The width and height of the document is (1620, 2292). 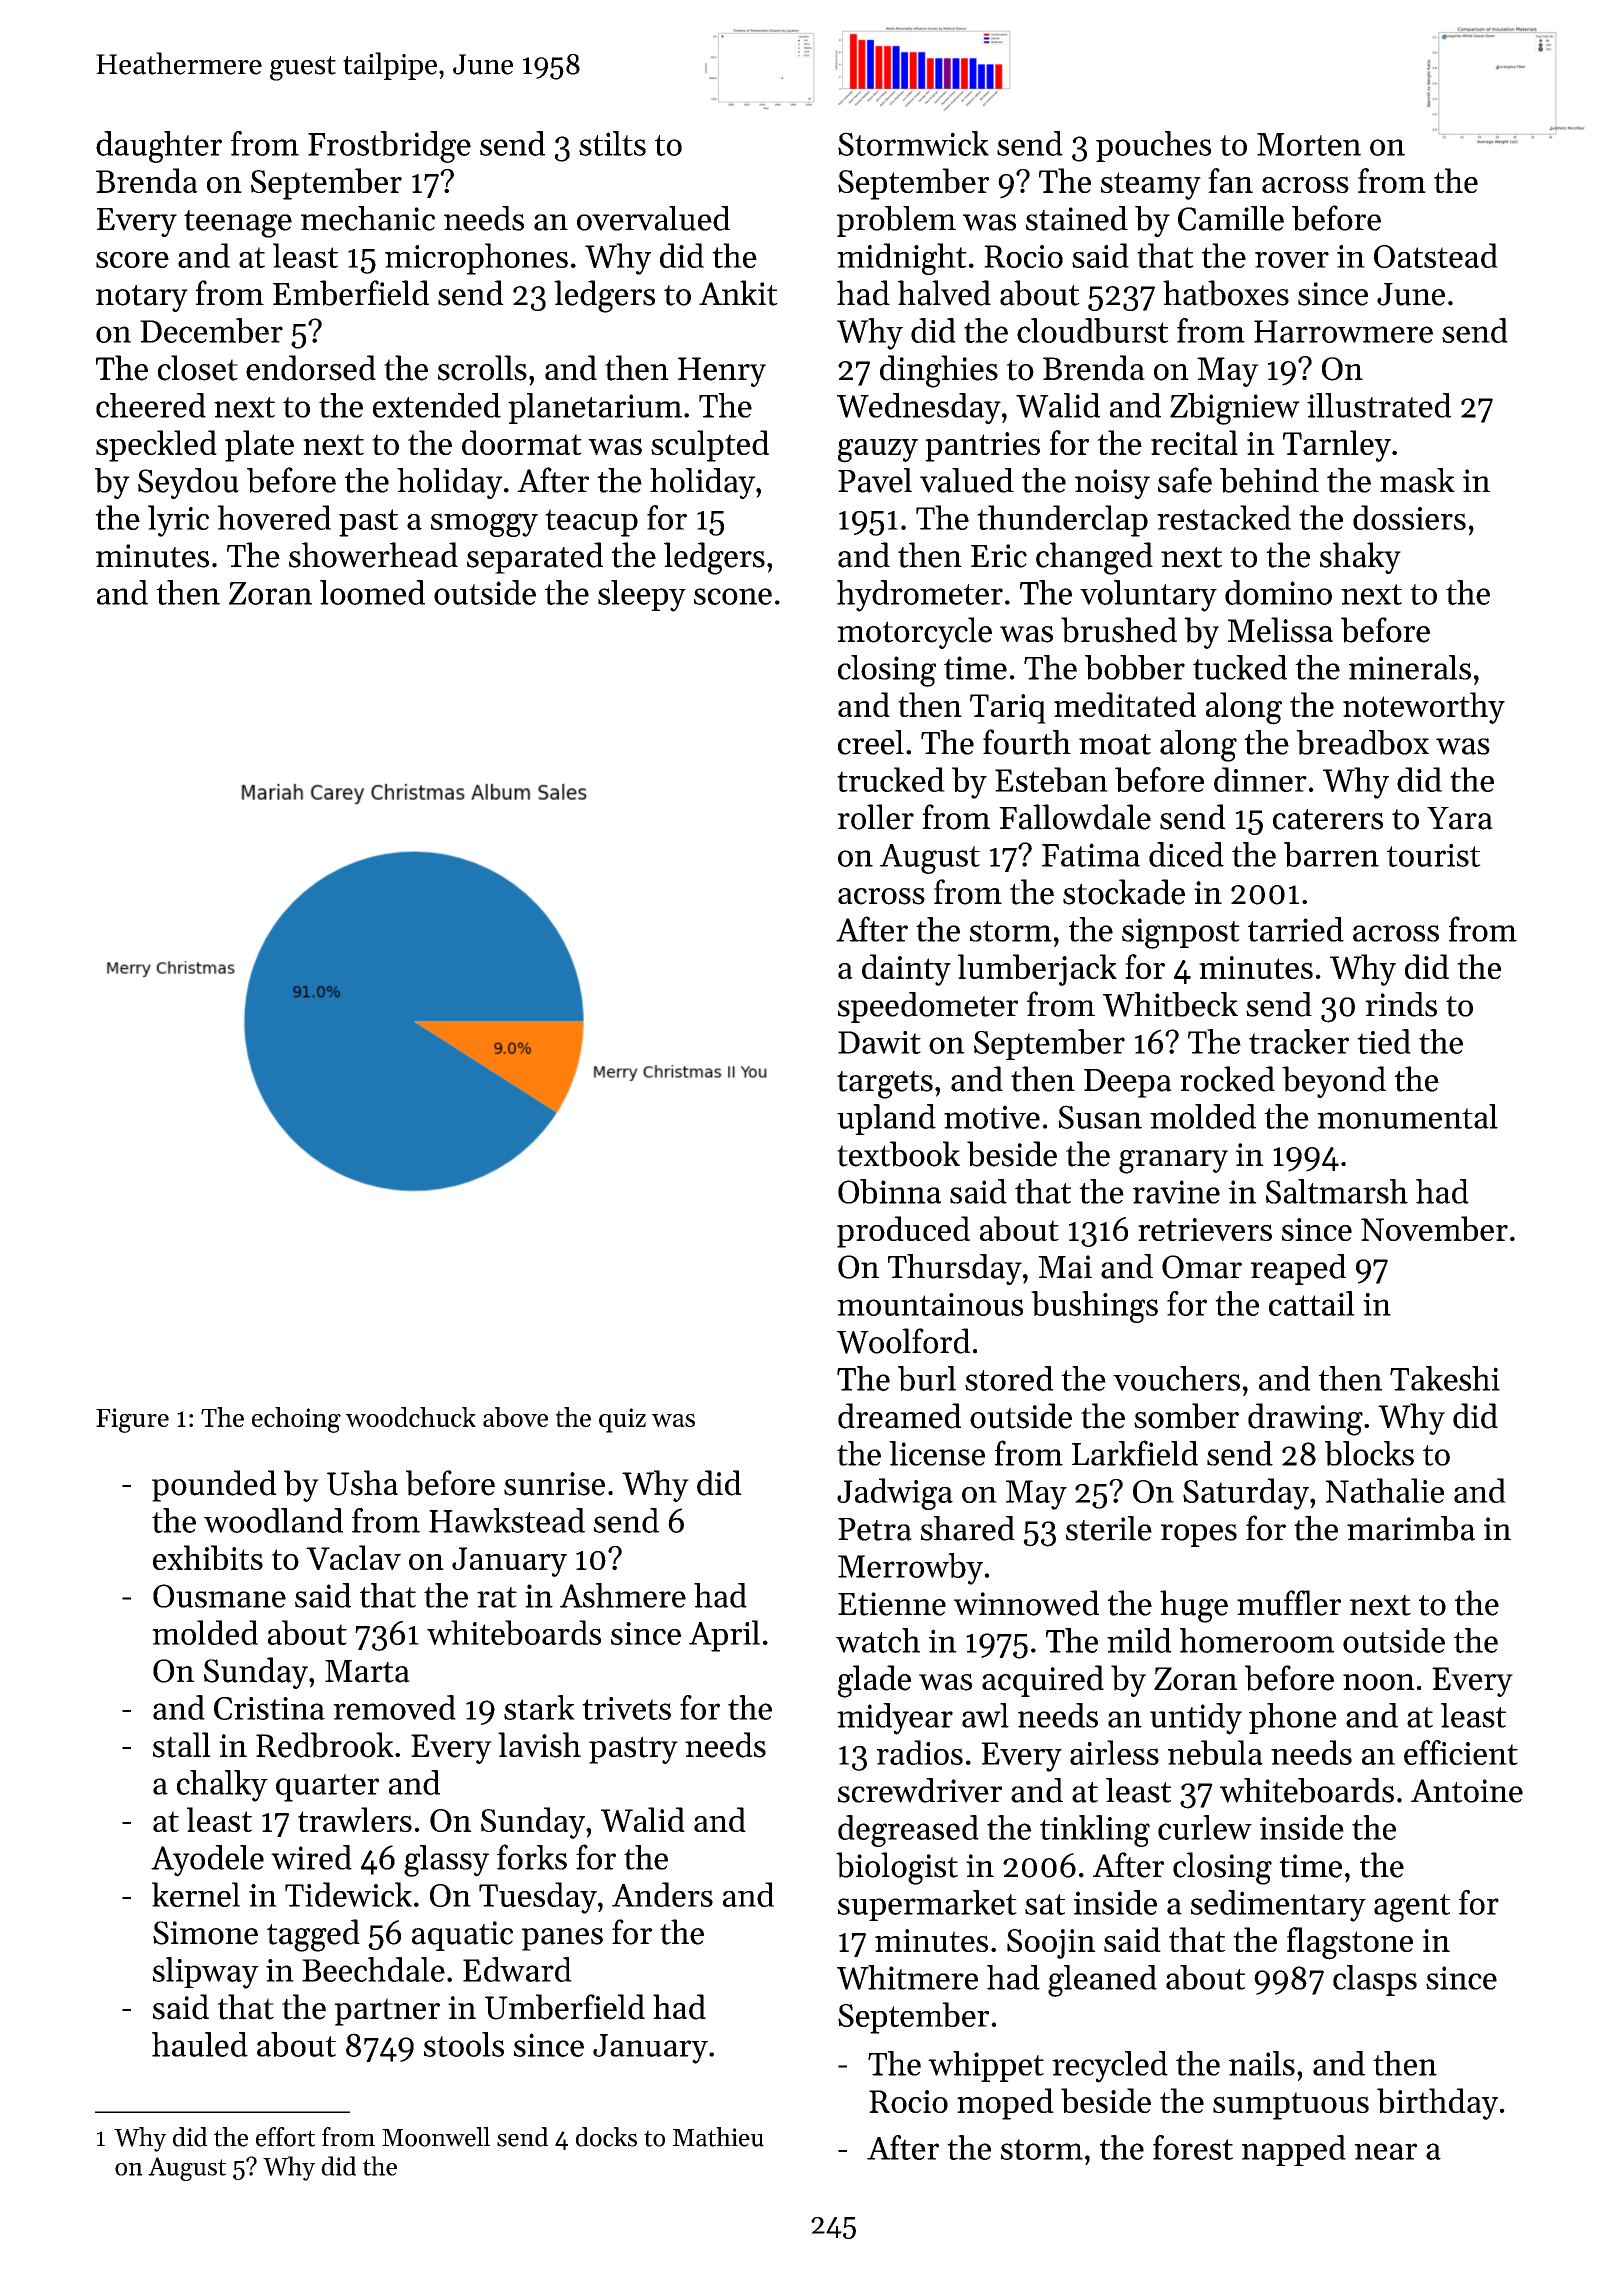 What do you see at coordinates (906, 970) in the document?
I see `dainty` at bounding box center [906, 970].
